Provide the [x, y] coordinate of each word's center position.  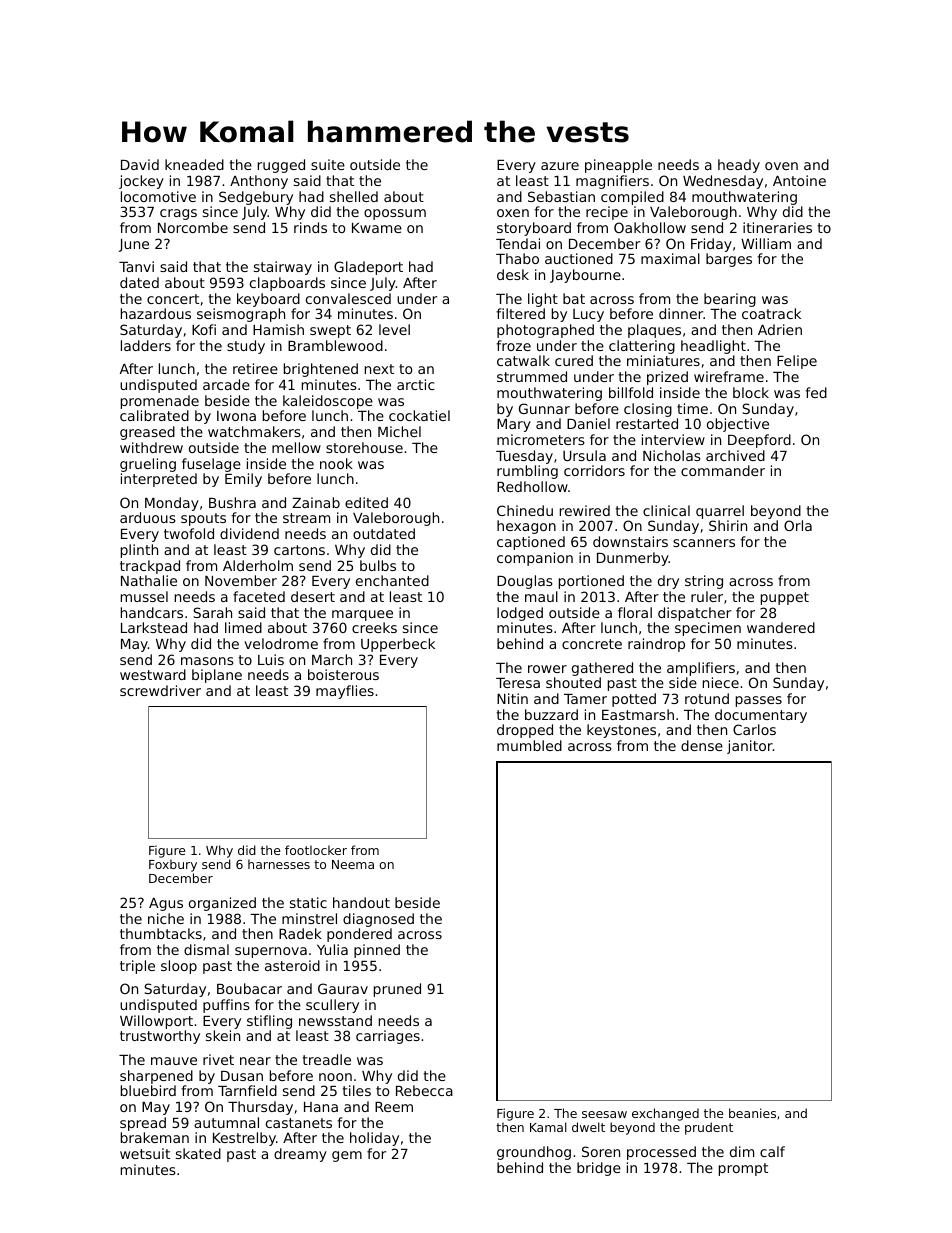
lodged [520, 614]
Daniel [588, 423]
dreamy [300, 1155]
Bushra [232, 502]
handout [361, 902]
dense [702, 745]
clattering [642, 347]
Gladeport [368, 268]
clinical [666, 510]
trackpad [150, 567]
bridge [599, 1169]
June [134, 245]
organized [222, 904]
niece [721, 682]
